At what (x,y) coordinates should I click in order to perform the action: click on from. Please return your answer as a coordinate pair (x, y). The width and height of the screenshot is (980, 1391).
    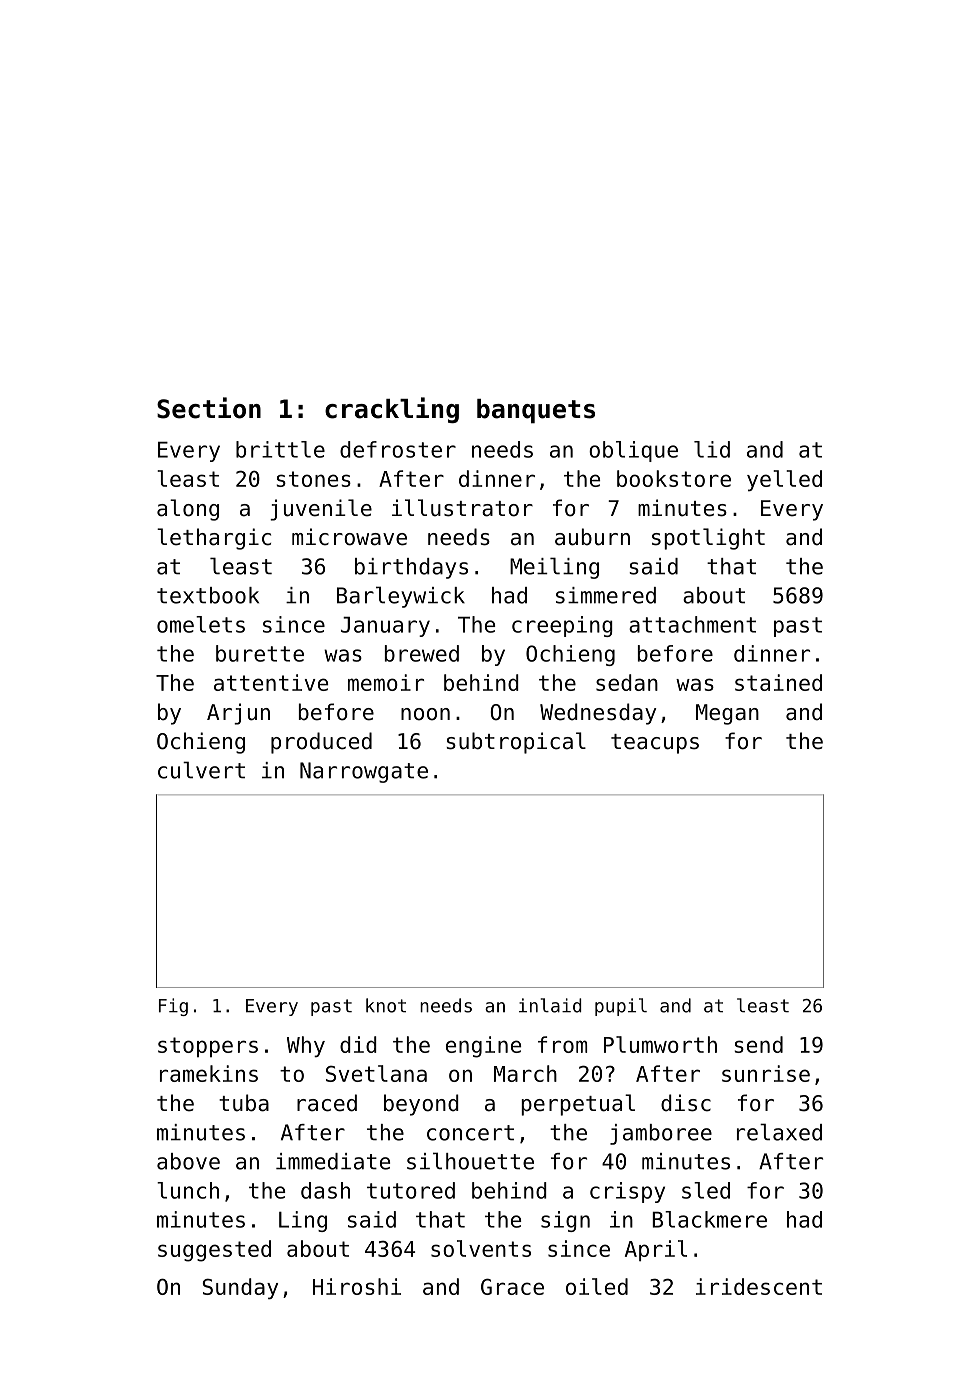
    Looking at the image, I should click on (562, 1044).
